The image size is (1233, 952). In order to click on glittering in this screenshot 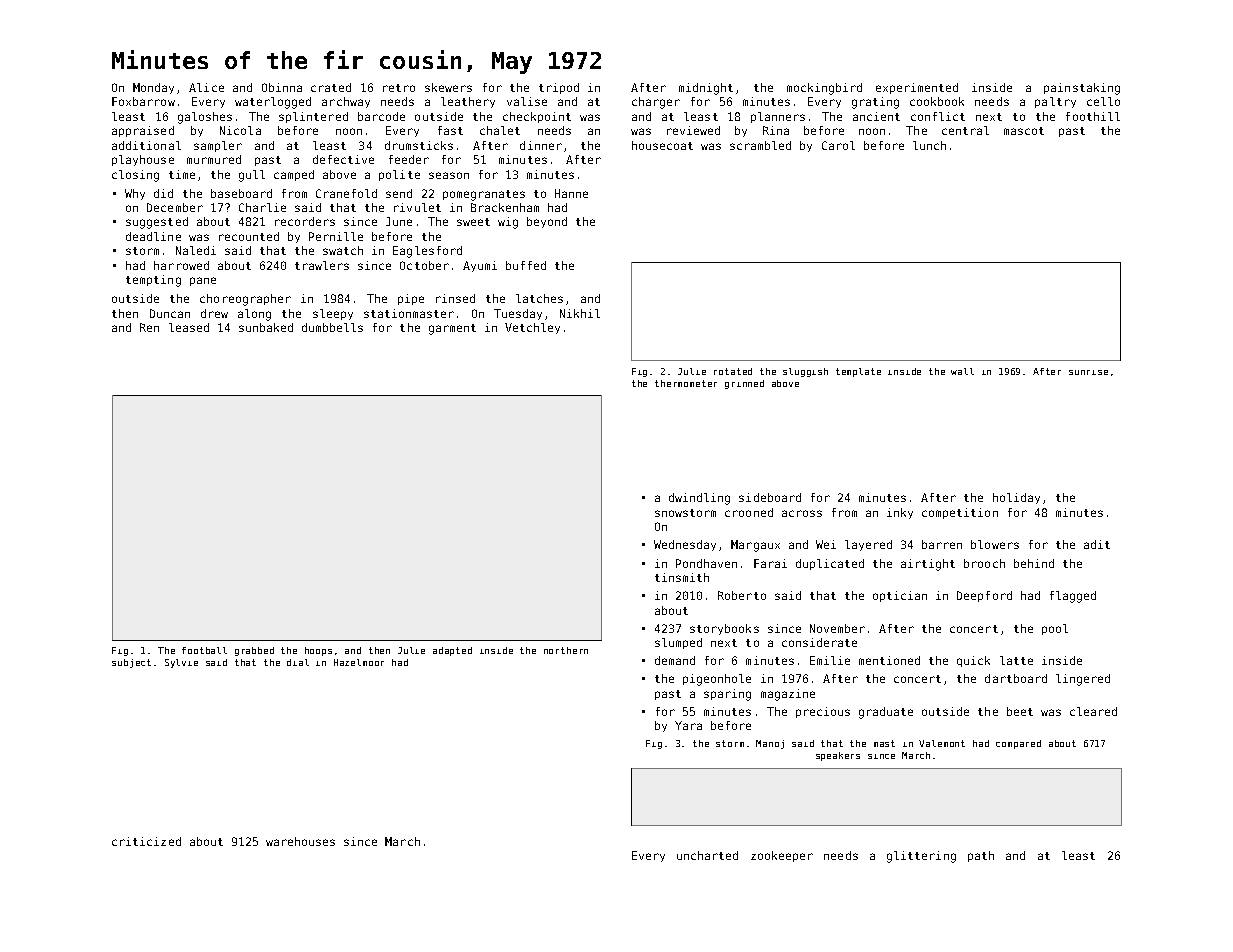, I will do `click(921, 857)`.
